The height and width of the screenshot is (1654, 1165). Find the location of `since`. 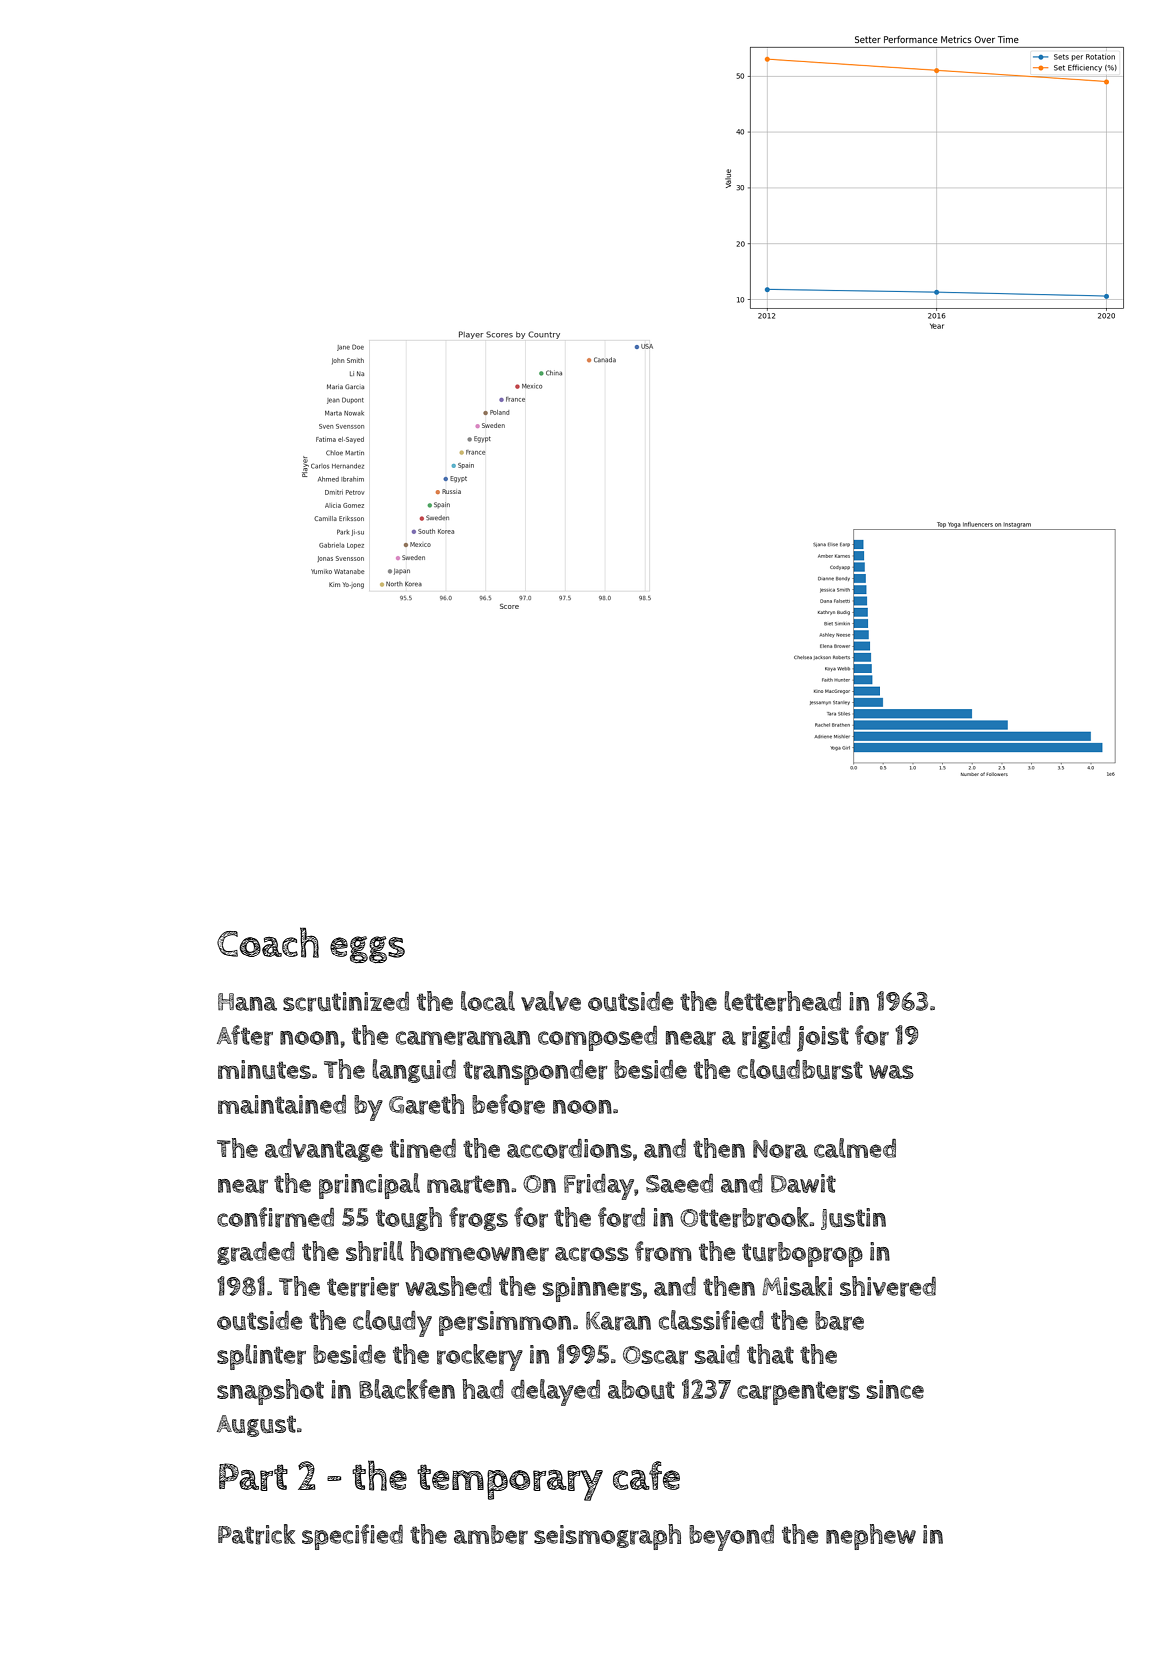

since is located at coordinates (895, 1389).
